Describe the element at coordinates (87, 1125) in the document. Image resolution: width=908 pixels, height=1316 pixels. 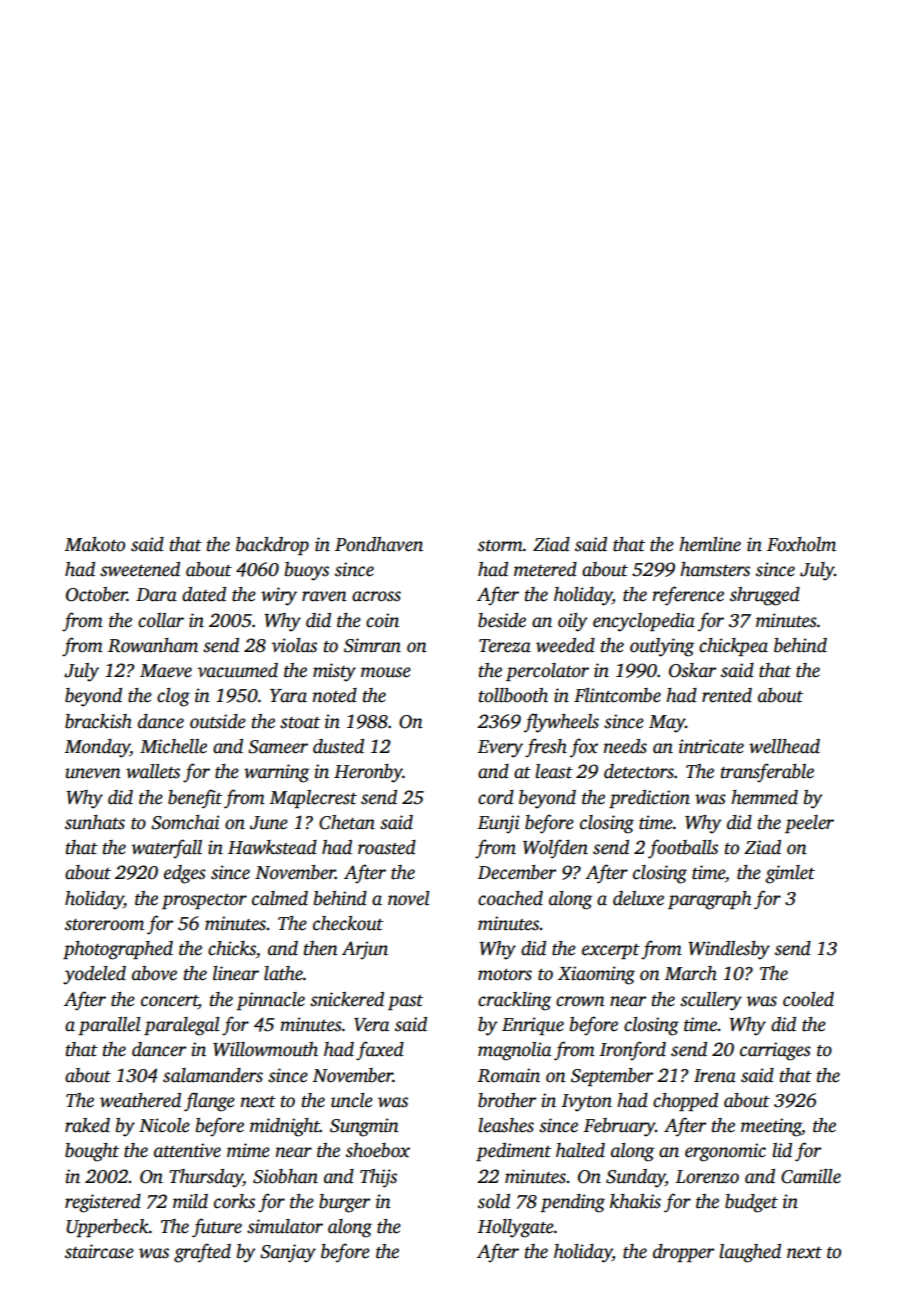
I see `raked` at that location.
